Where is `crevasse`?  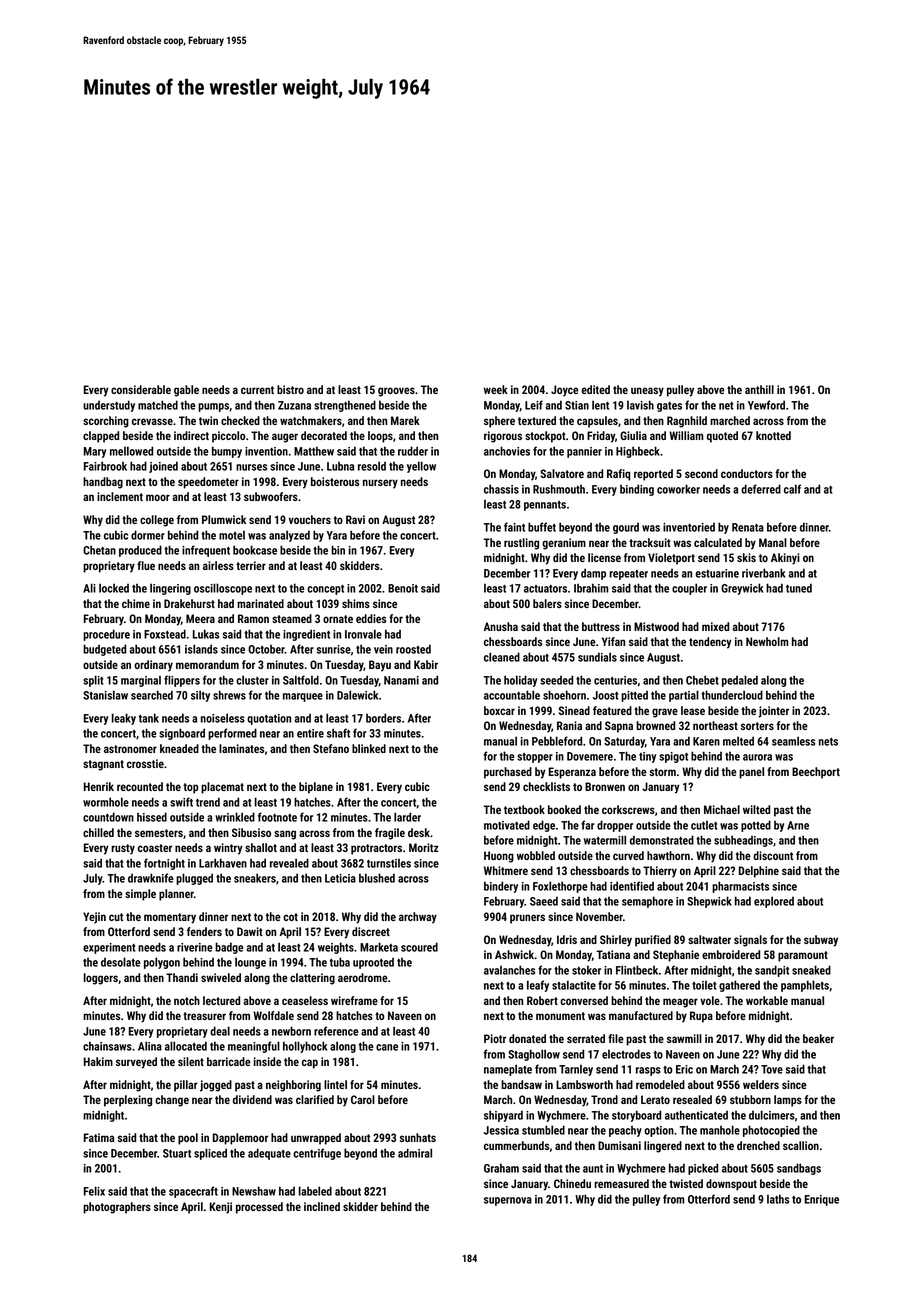 crevasse is located at coordinates (152, 421).
